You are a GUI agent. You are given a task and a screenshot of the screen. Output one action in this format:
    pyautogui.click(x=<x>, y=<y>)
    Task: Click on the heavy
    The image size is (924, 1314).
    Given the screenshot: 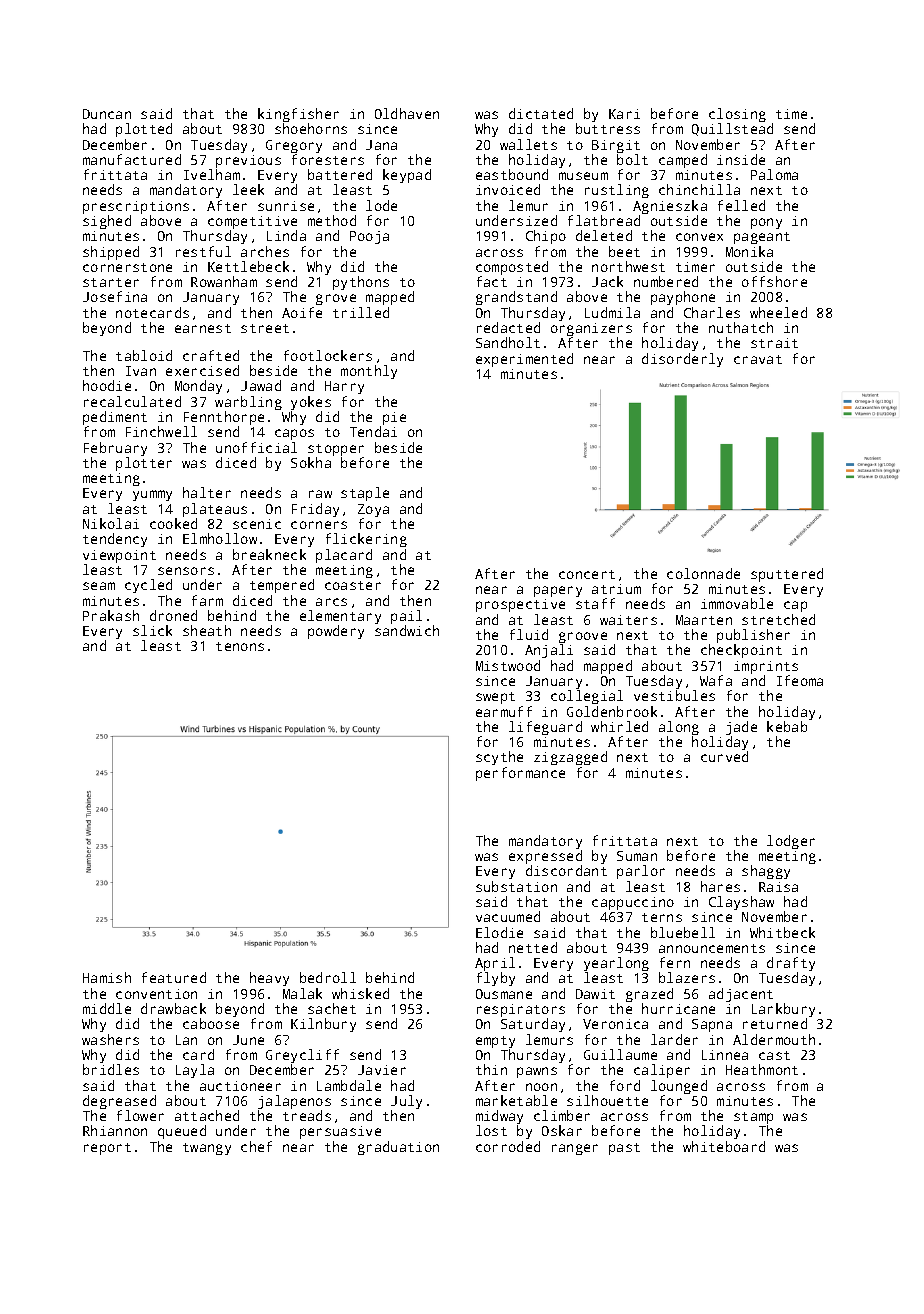 What is the action you would take?
    pyautogui.click(x=269, y=979)
